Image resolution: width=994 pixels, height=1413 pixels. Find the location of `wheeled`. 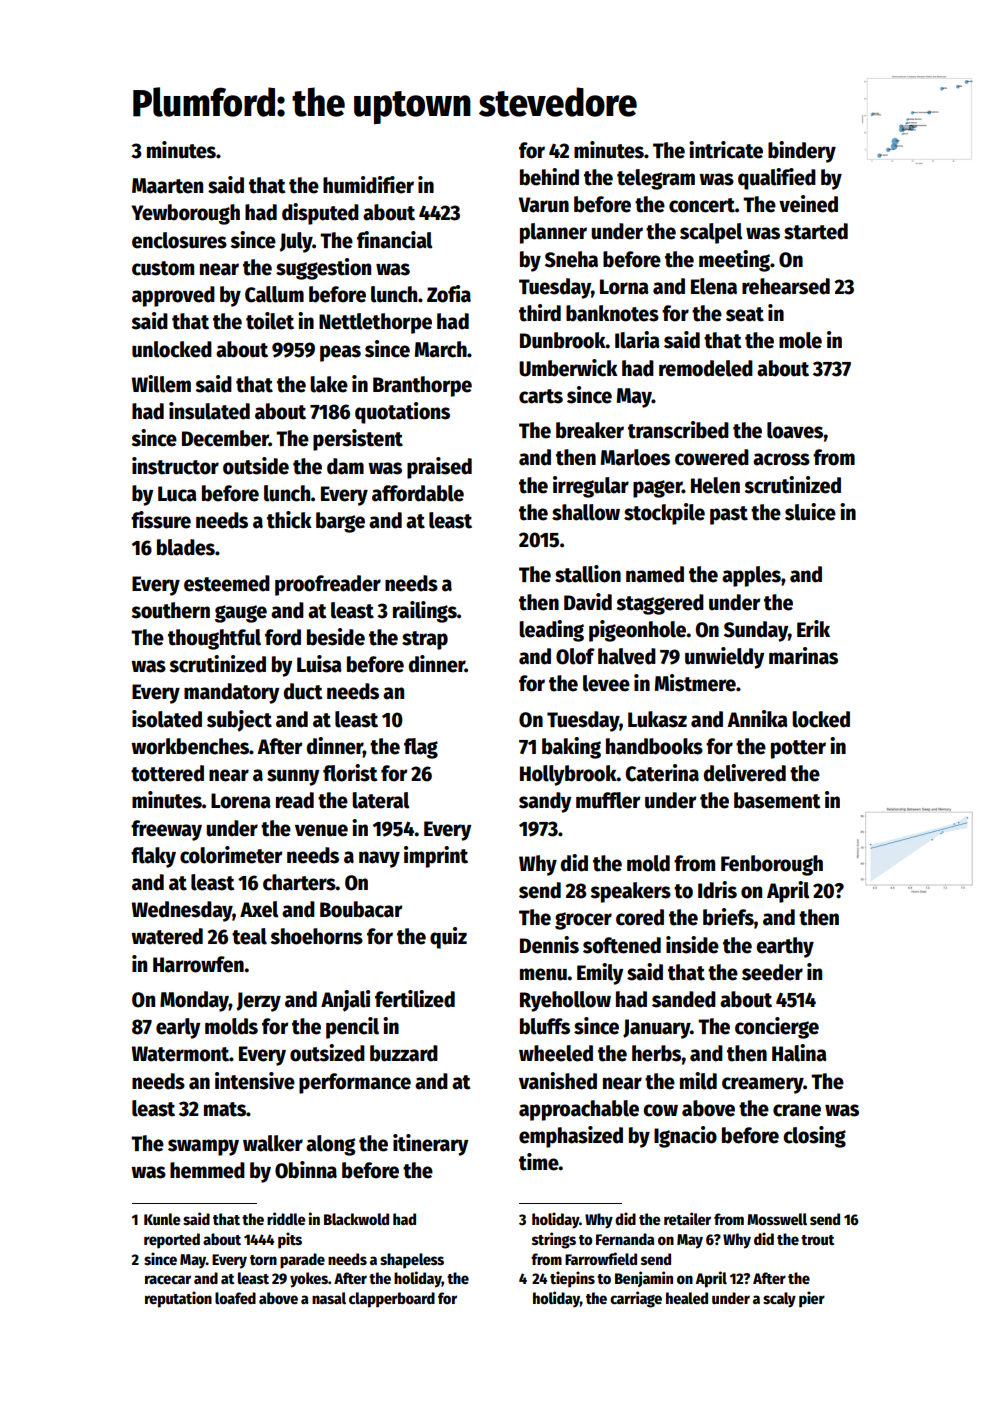

wheeled is located at coordinates (556, 1053).
